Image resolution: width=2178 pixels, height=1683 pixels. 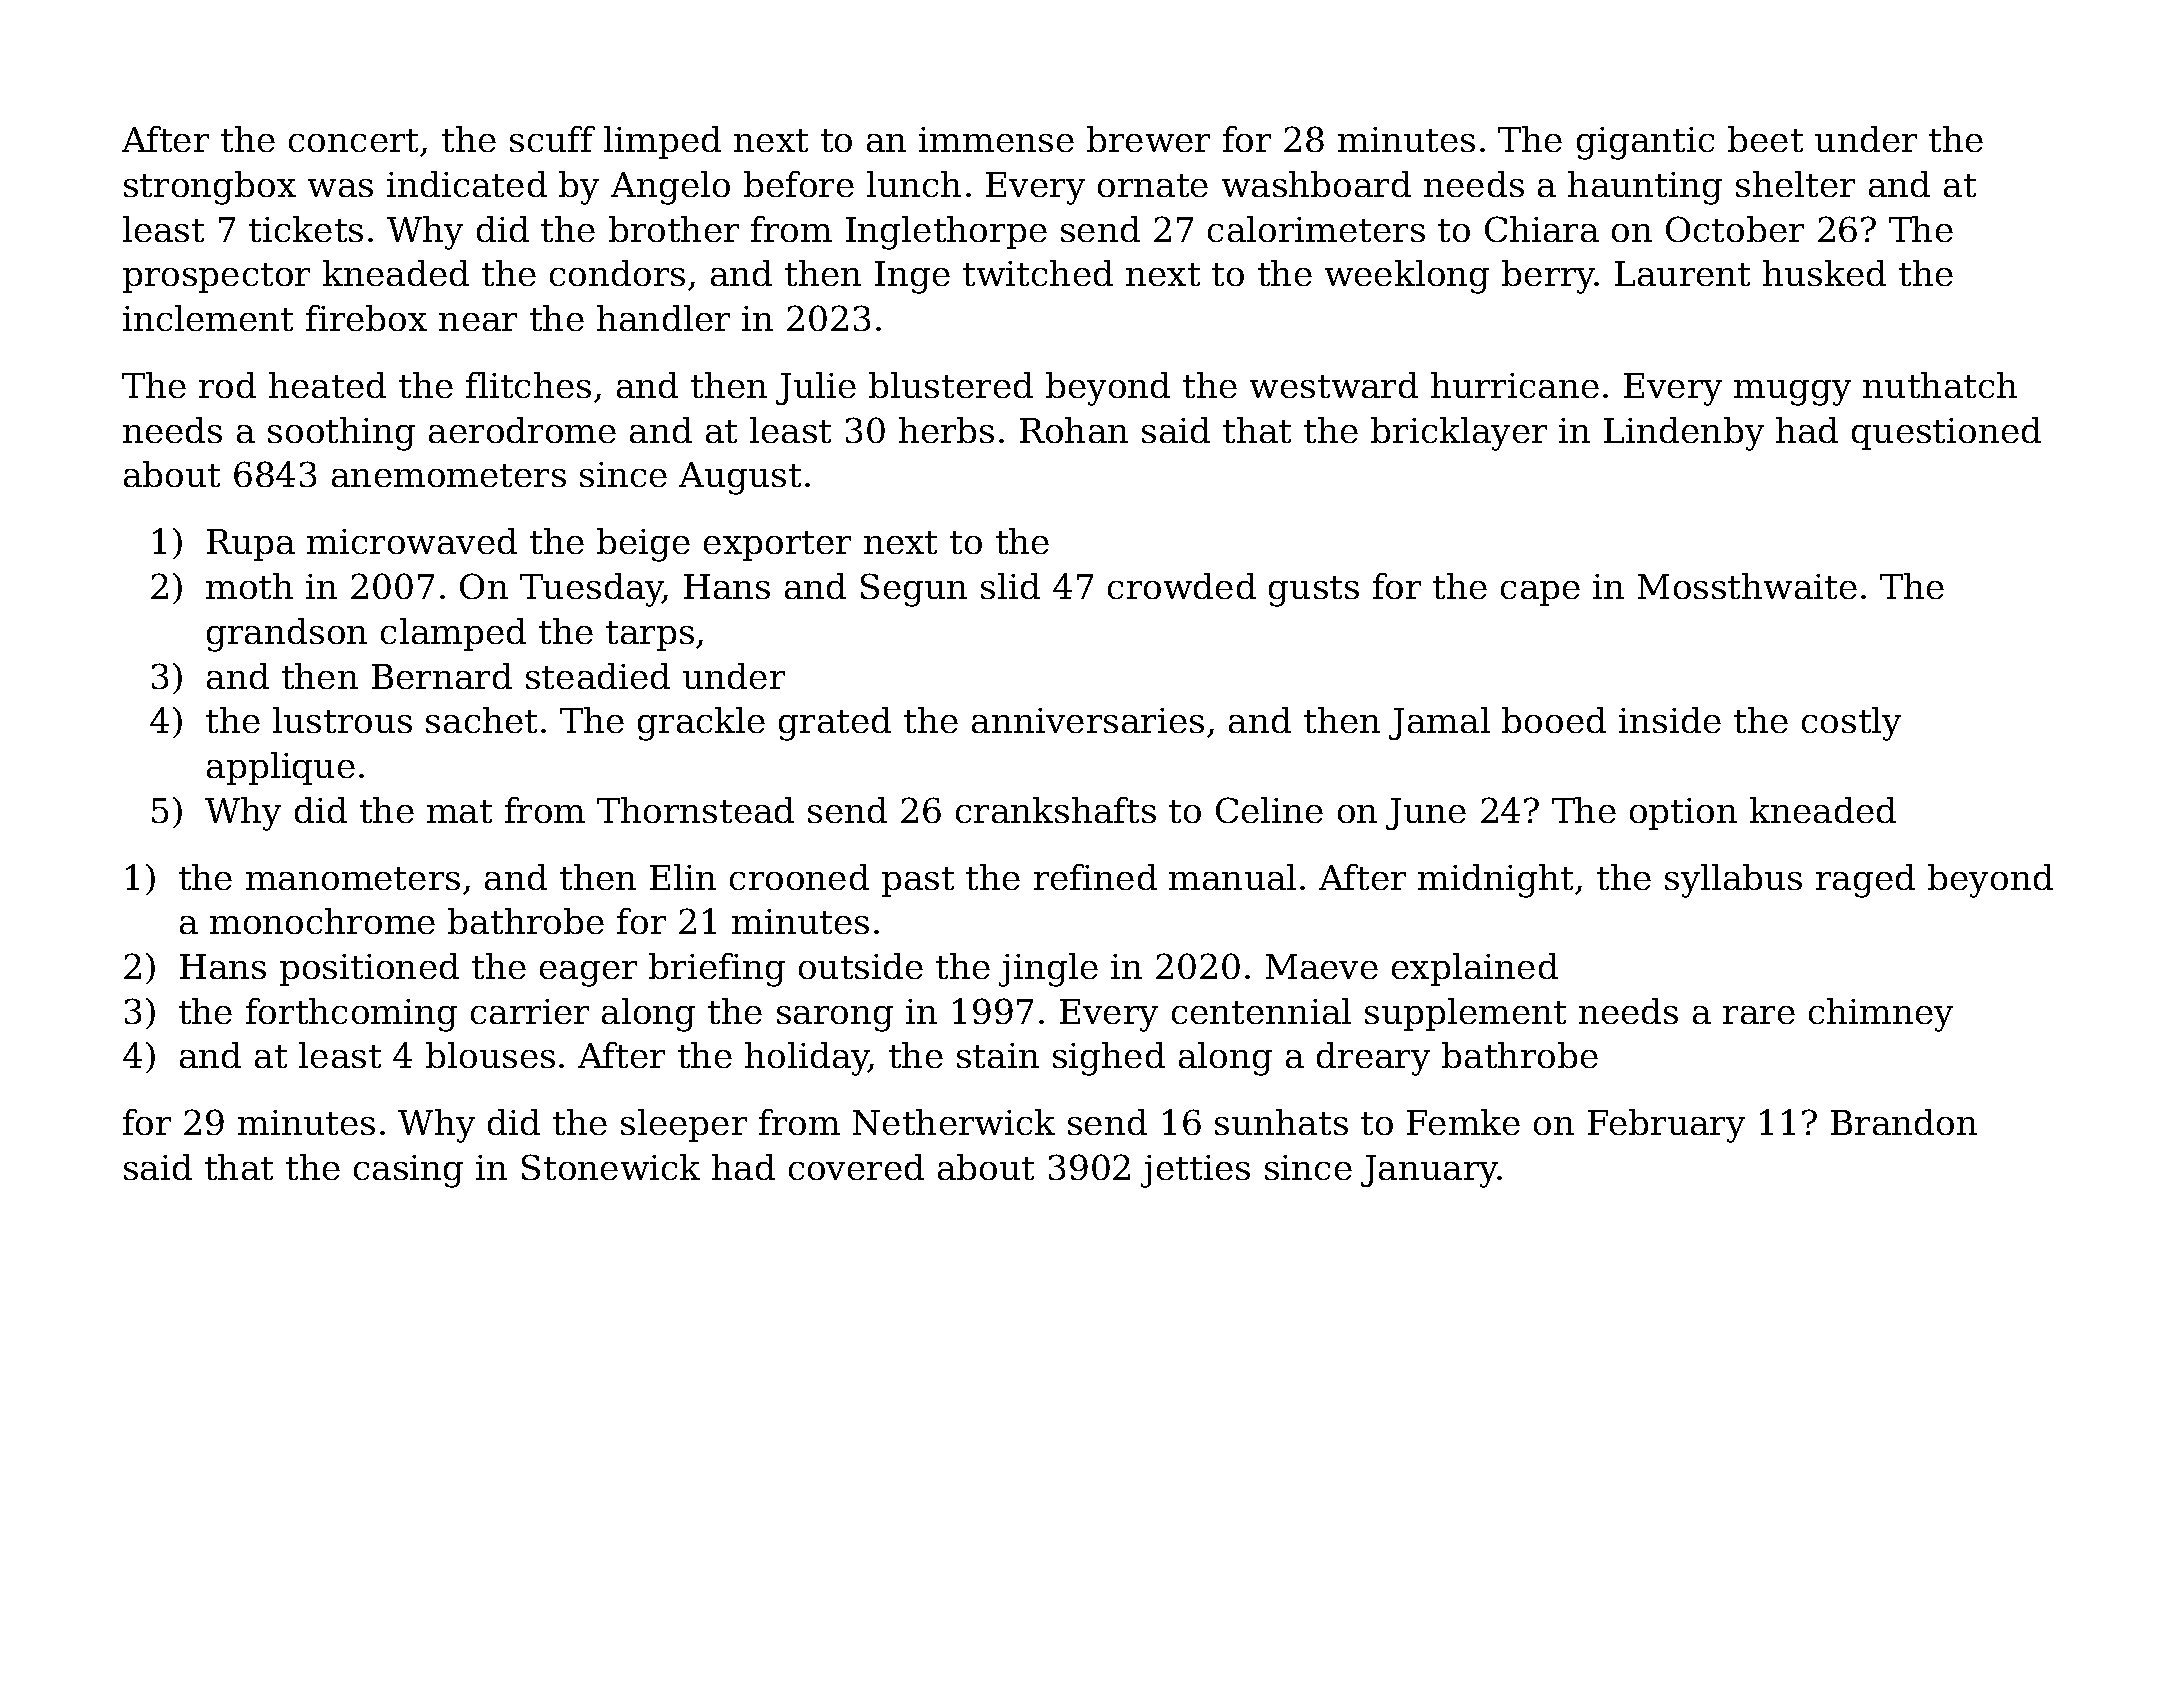 What do you see at coordinates (912, 277) in the page?
I see `Inge` at bounding box center [912, 277].
